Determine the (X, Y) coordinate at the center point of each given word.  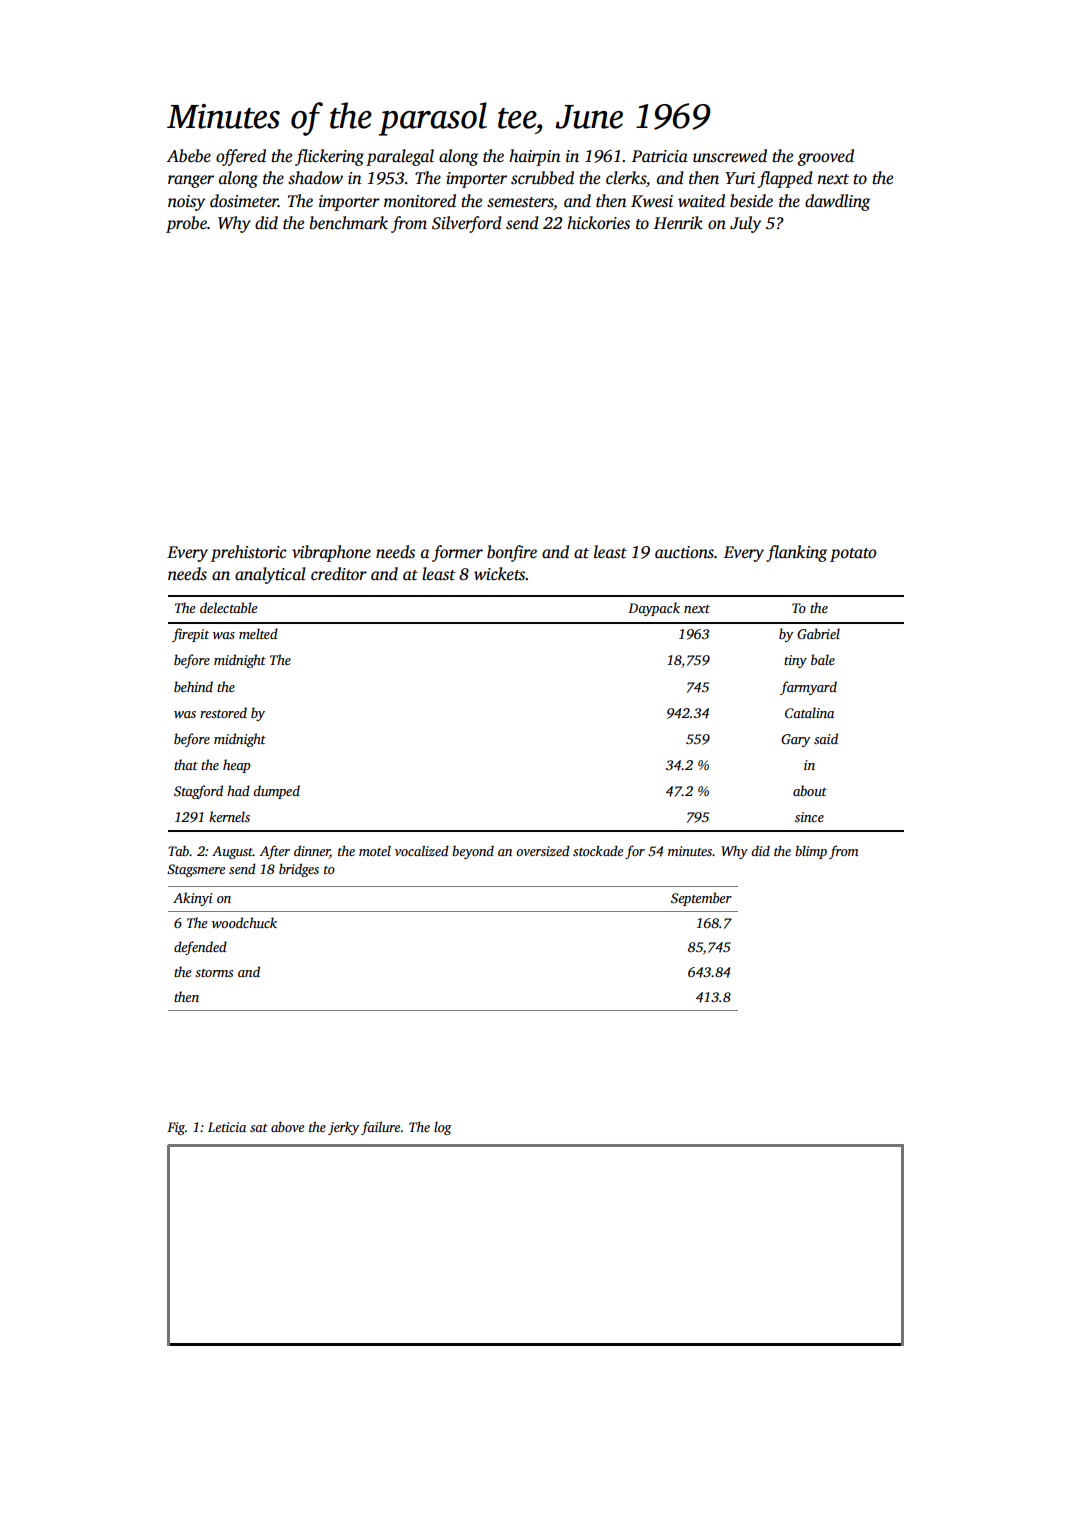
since (809, 817)
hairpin (535, 157)
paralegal (400, 157)
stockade (598, 850)
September (701, 899)
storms (214, 973)
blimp (811, 852)
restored (223, 712)
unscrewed (730, 156)
